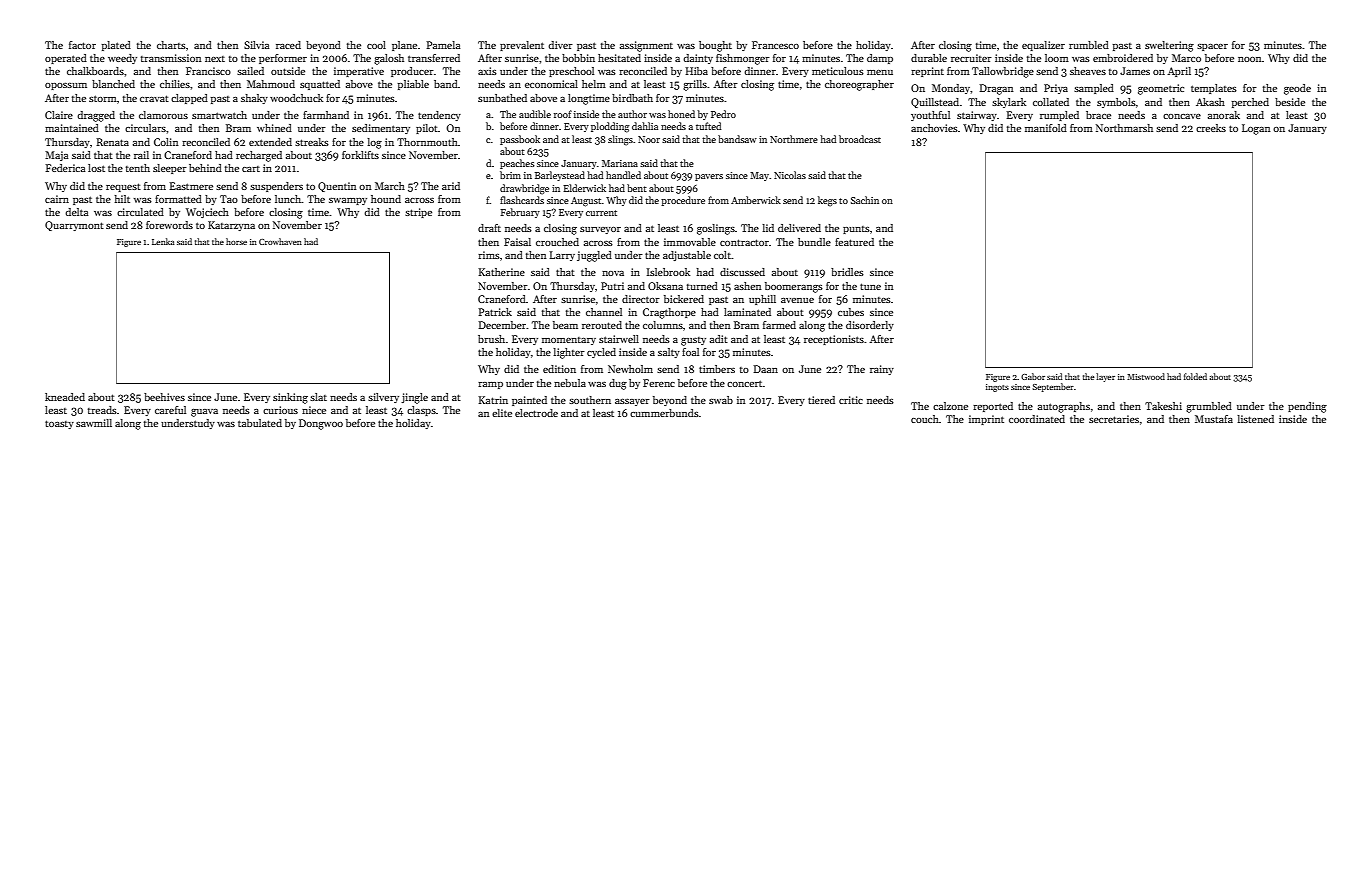  What do you see at coordinates (775, 45) in the screenshot?
I see `Francesco` at bounding box center [775, 45].
